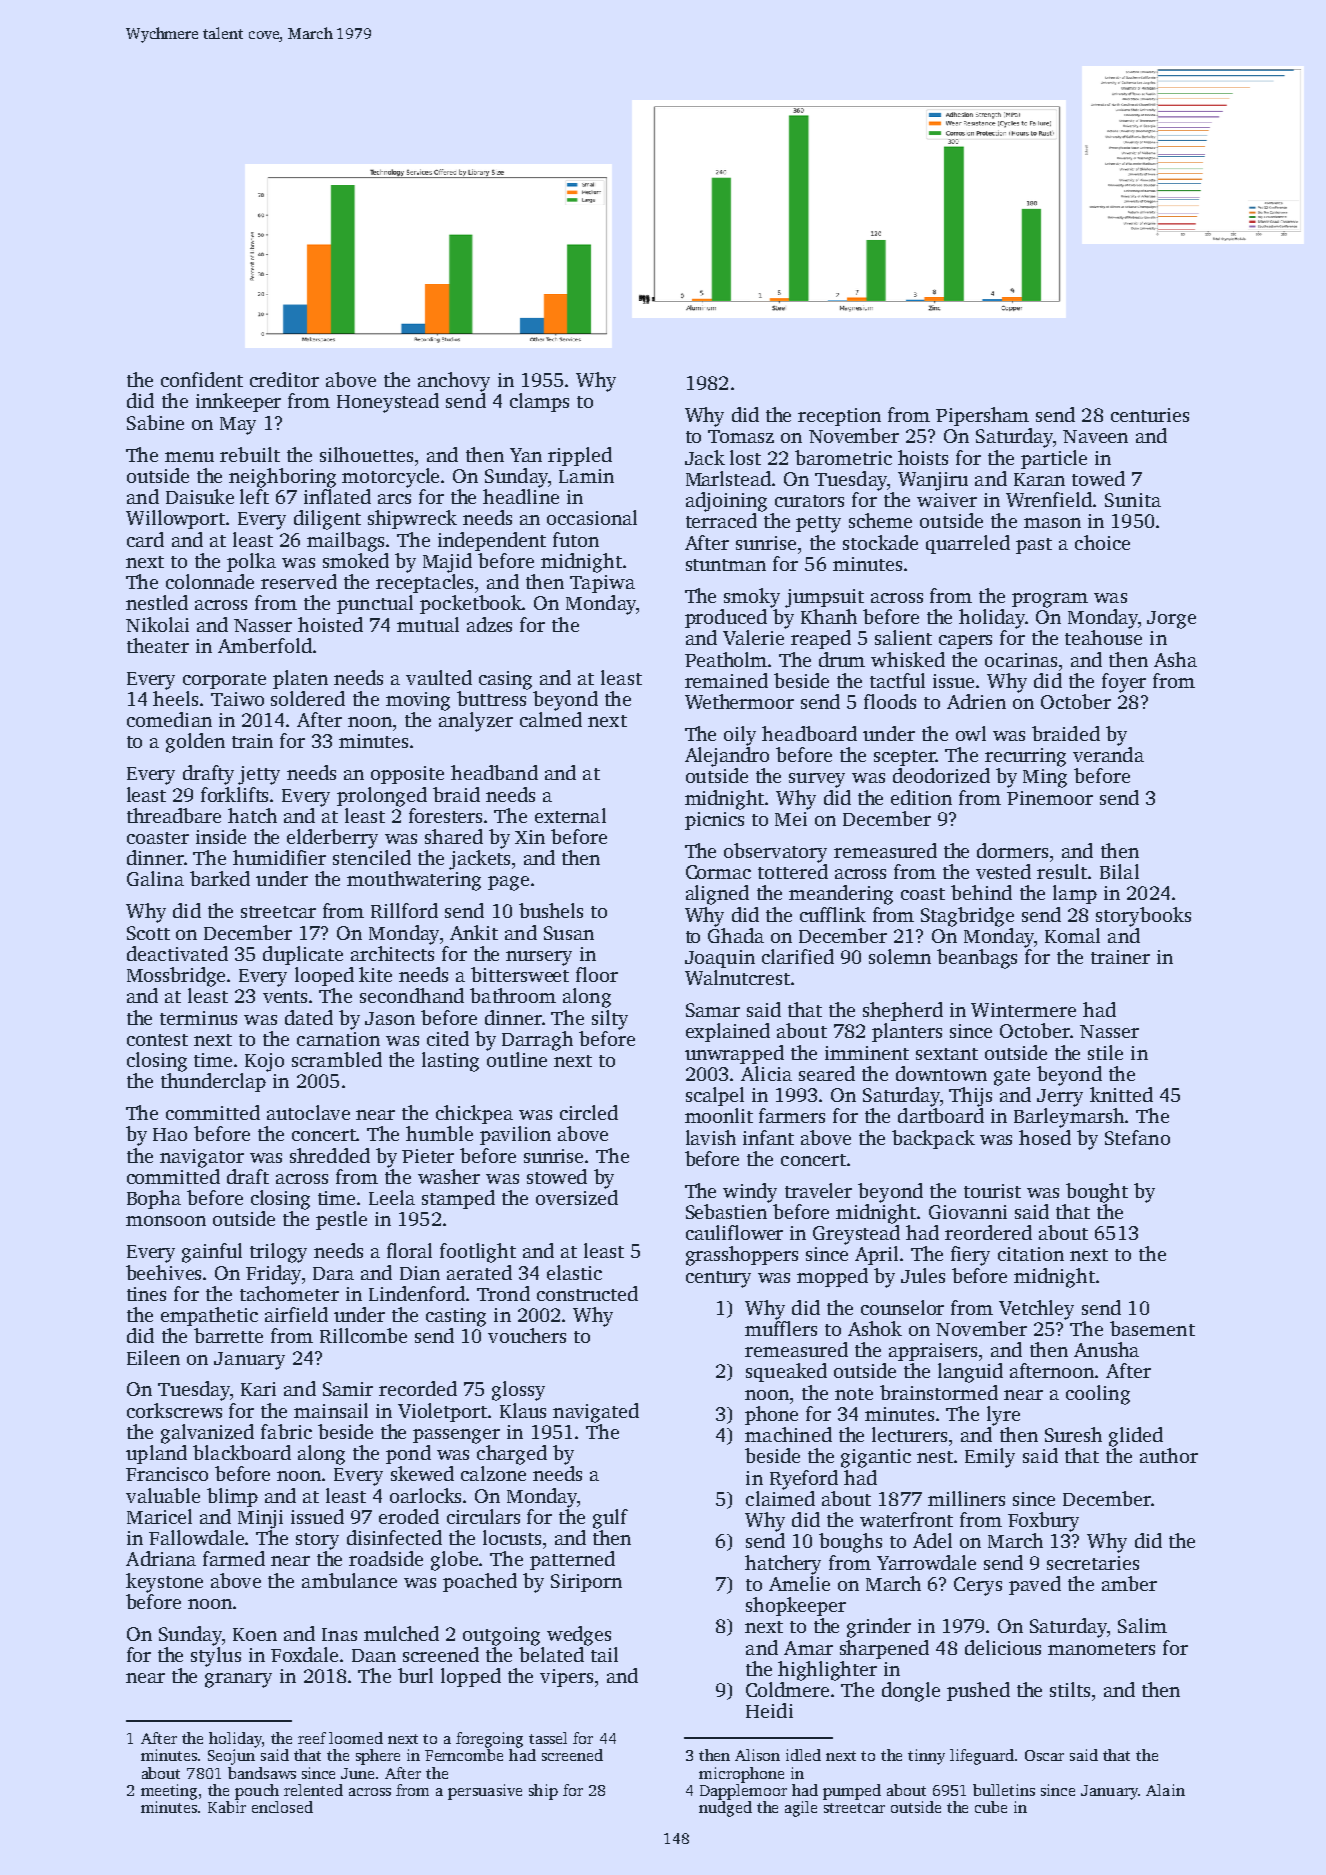 The height and width of the screenshot is (1875, 1326). I want to click on trilogy, so click(278, 1253).
